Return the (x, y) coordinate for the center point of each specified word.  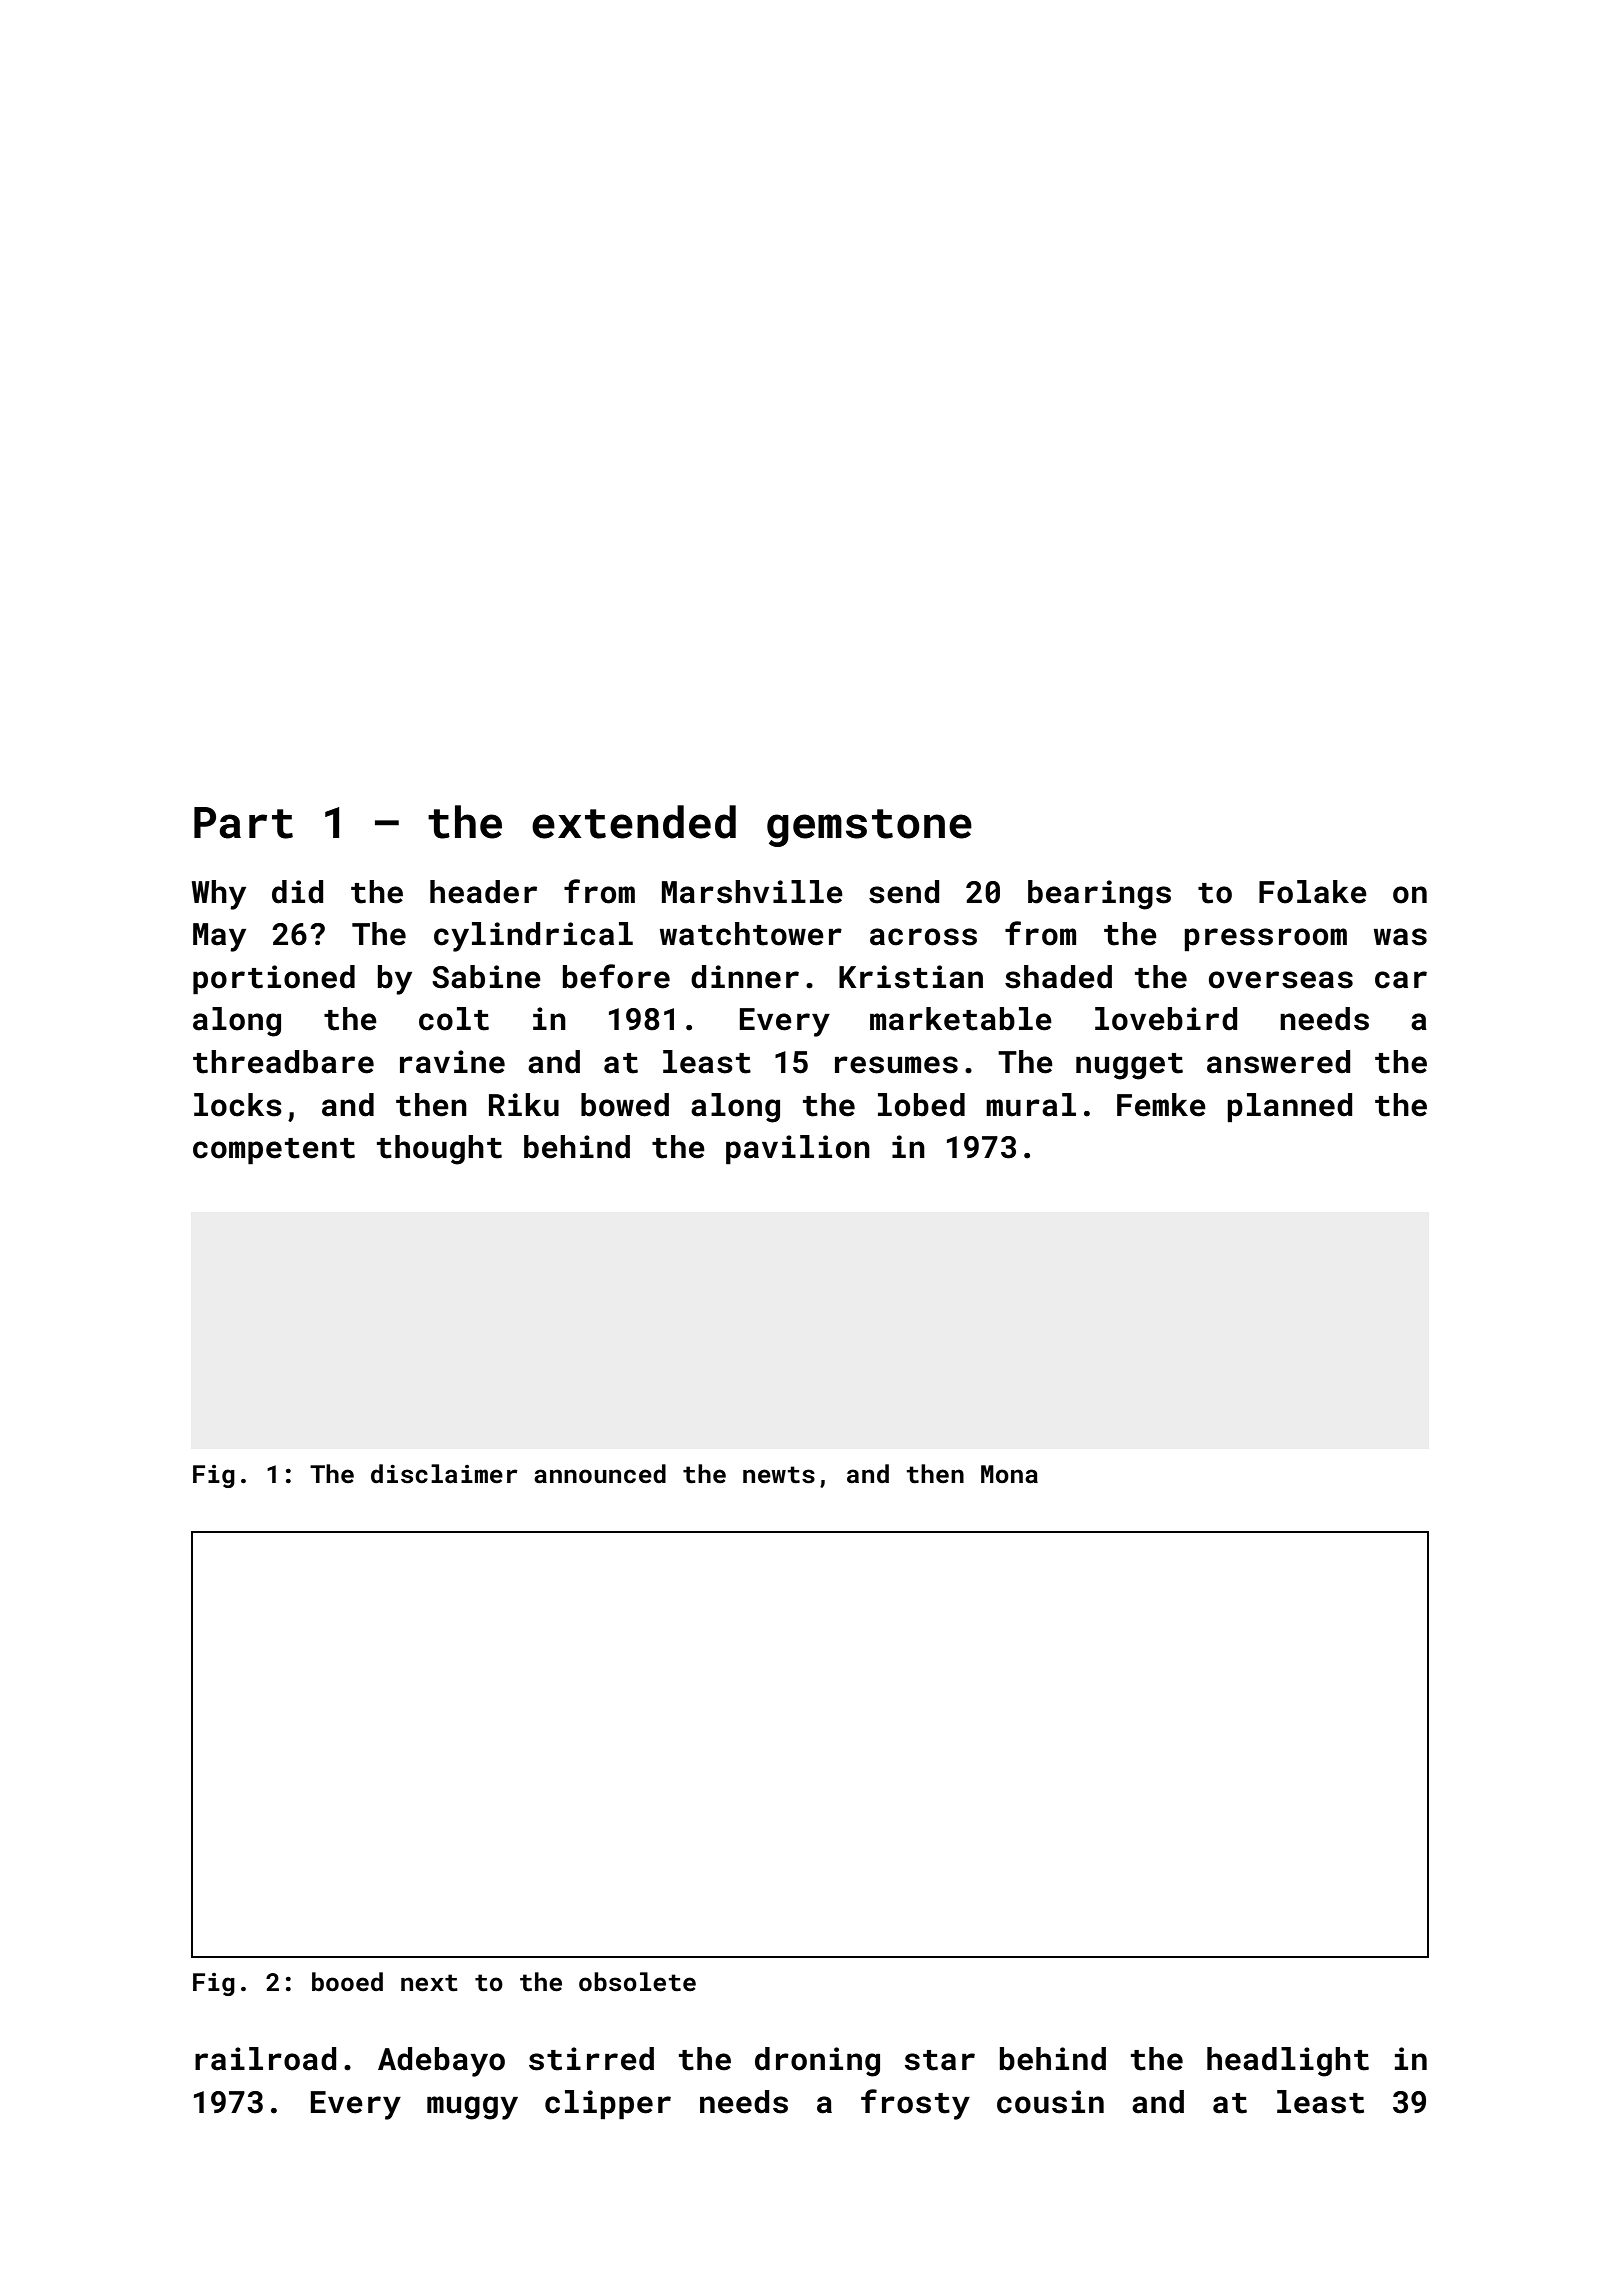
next (429, 1983)
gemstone (869, 828)
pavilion (798, 1149)
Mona (1009, 1474)
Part (243, 823)
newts (779, 1475)
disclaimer (444, 1474)
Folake (1313, 892)
